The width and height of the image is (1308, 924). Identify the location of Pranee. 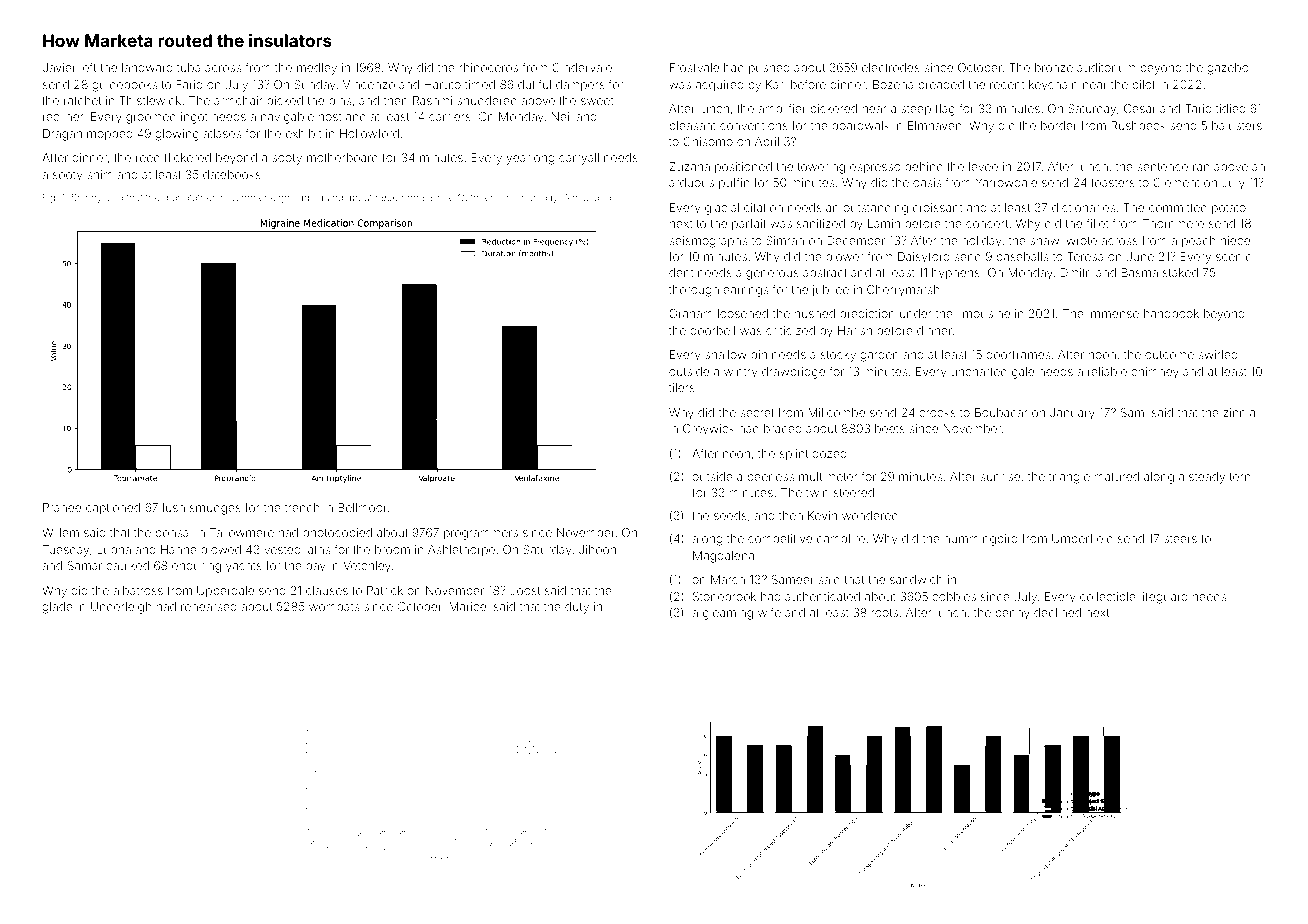
(62, 507).
